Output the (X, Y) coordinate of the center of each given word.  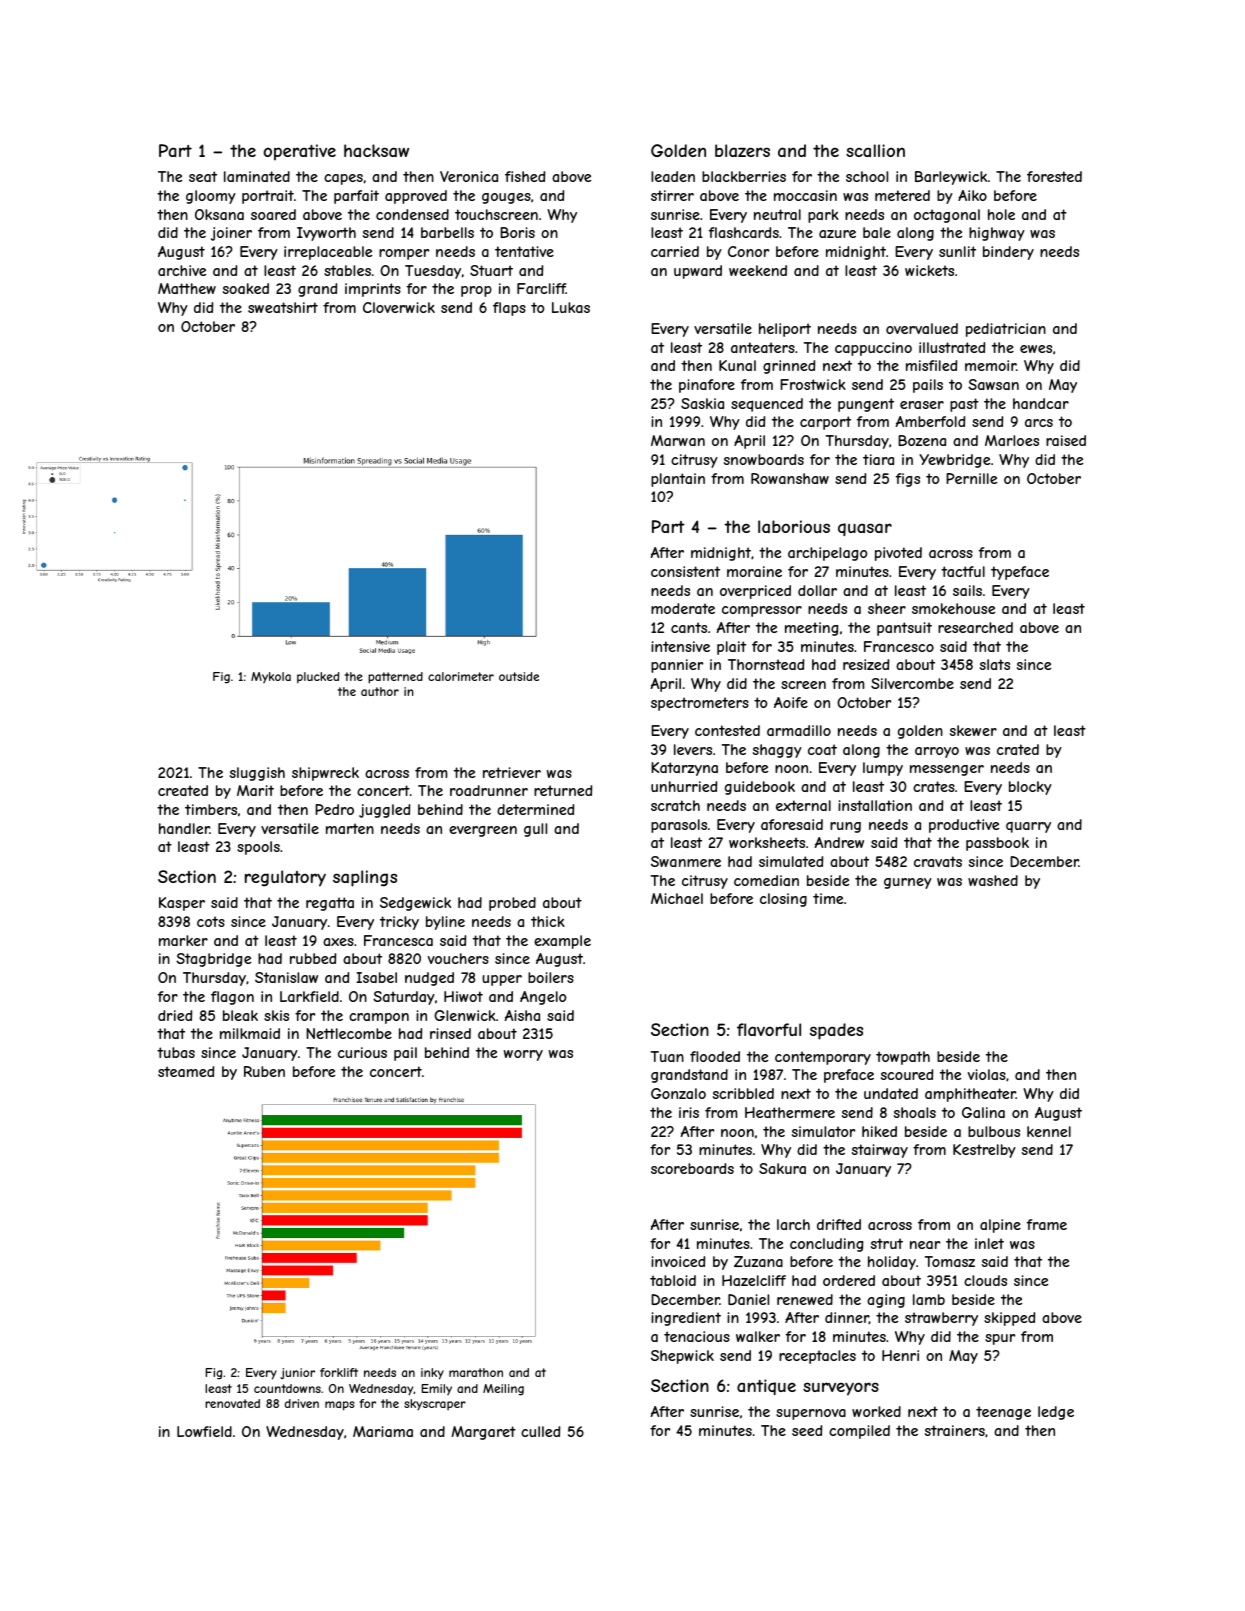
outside (519, 676)
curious (362, 1052)
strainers (955, 1430)
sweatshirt (283, 307)
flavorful (769, 1029)
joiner (231, 234)
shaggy (777, 751)
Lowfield (204, 1431)
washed (993, 880)
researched (975, 627)
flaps (509, 309)
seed (807, 1430)
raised (1066, 440)
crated (1018, 749)
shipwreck (325, 774)
